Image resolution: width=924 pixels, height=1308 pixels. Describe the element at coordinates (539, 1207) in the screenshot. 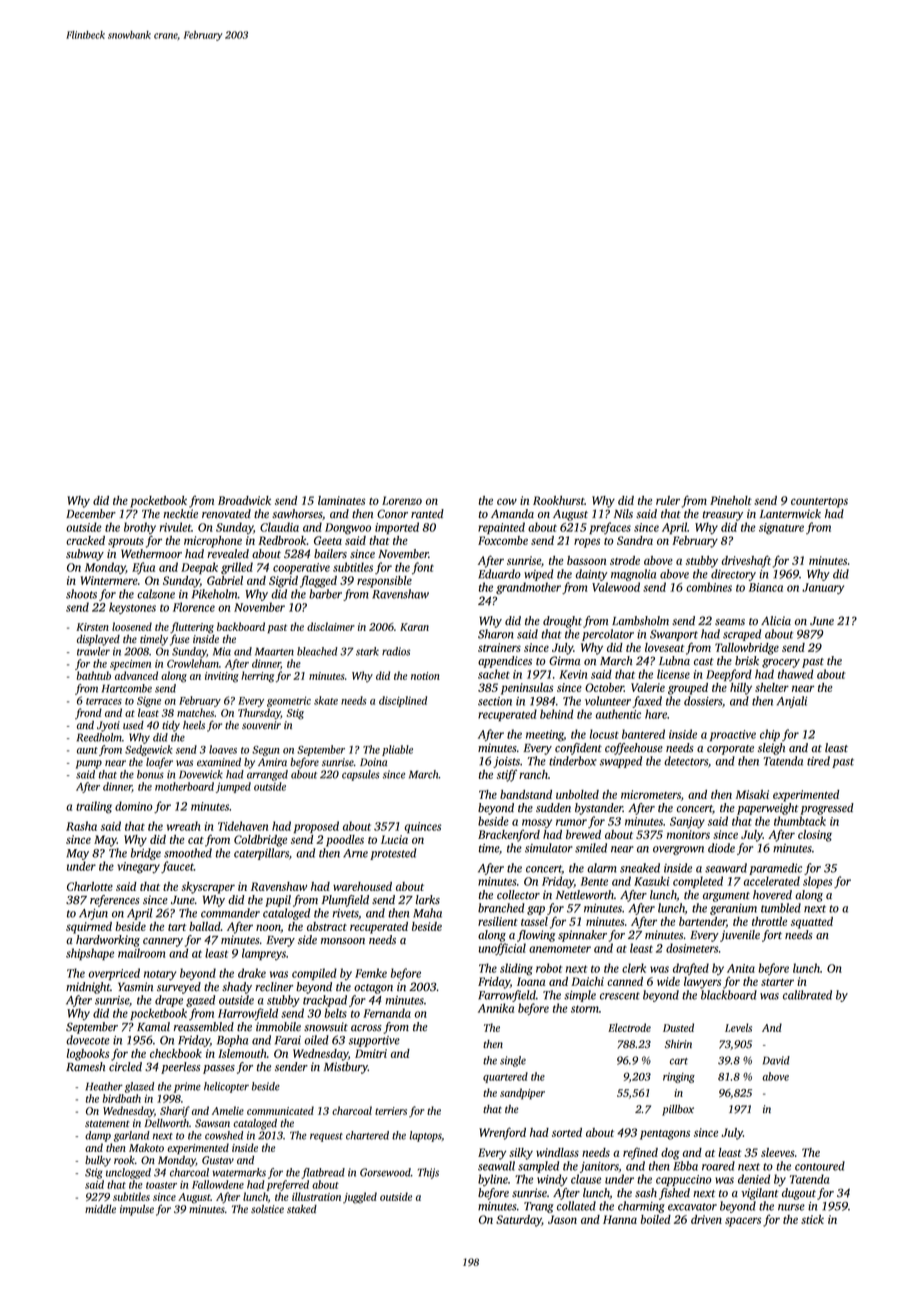

I see `Trang` at that location.
